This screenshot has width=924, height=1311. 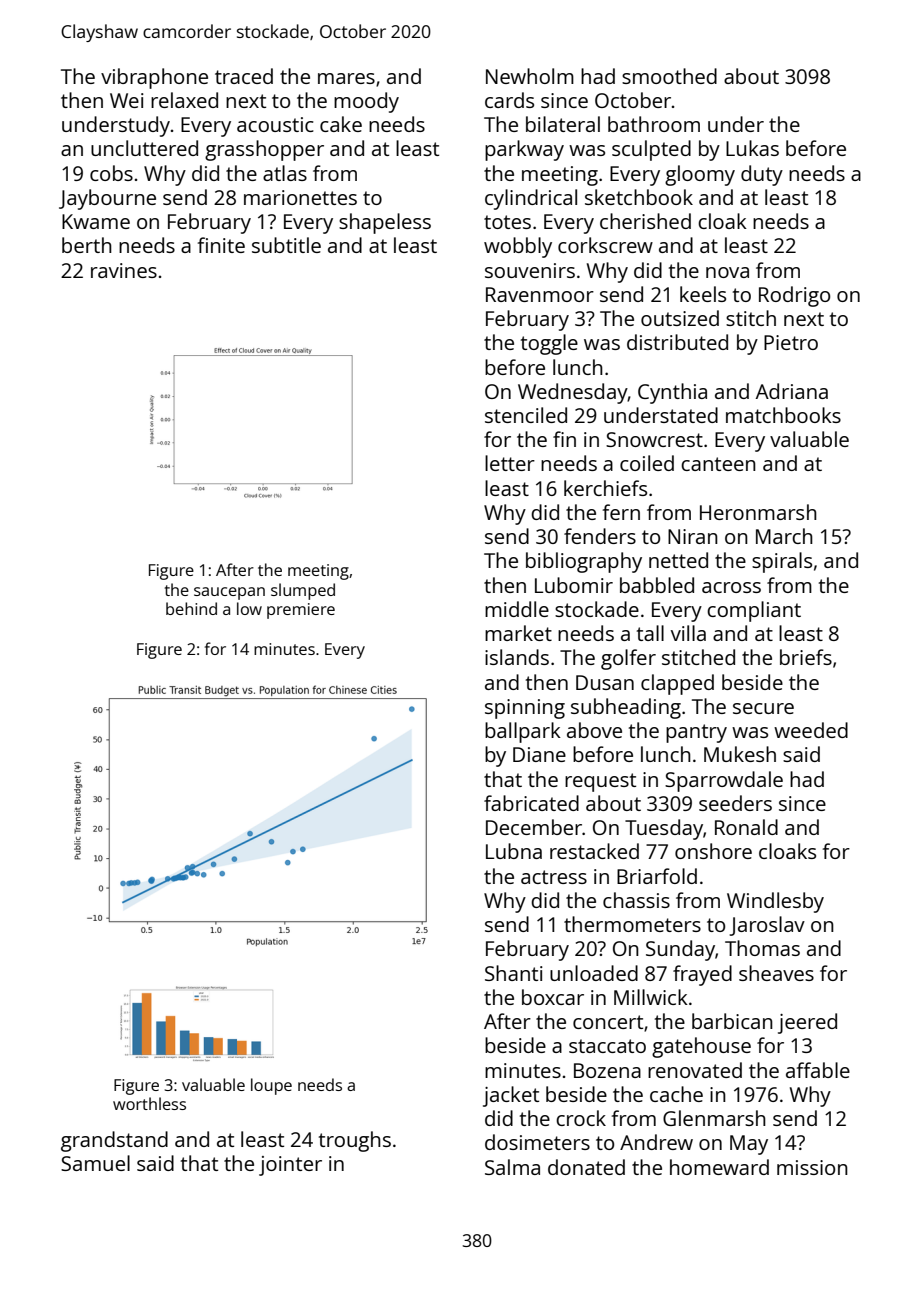 What do you see at coordinates (794, 296) in the screenshot?
I see `Rodrigo` at bounding box center [794, 296].
